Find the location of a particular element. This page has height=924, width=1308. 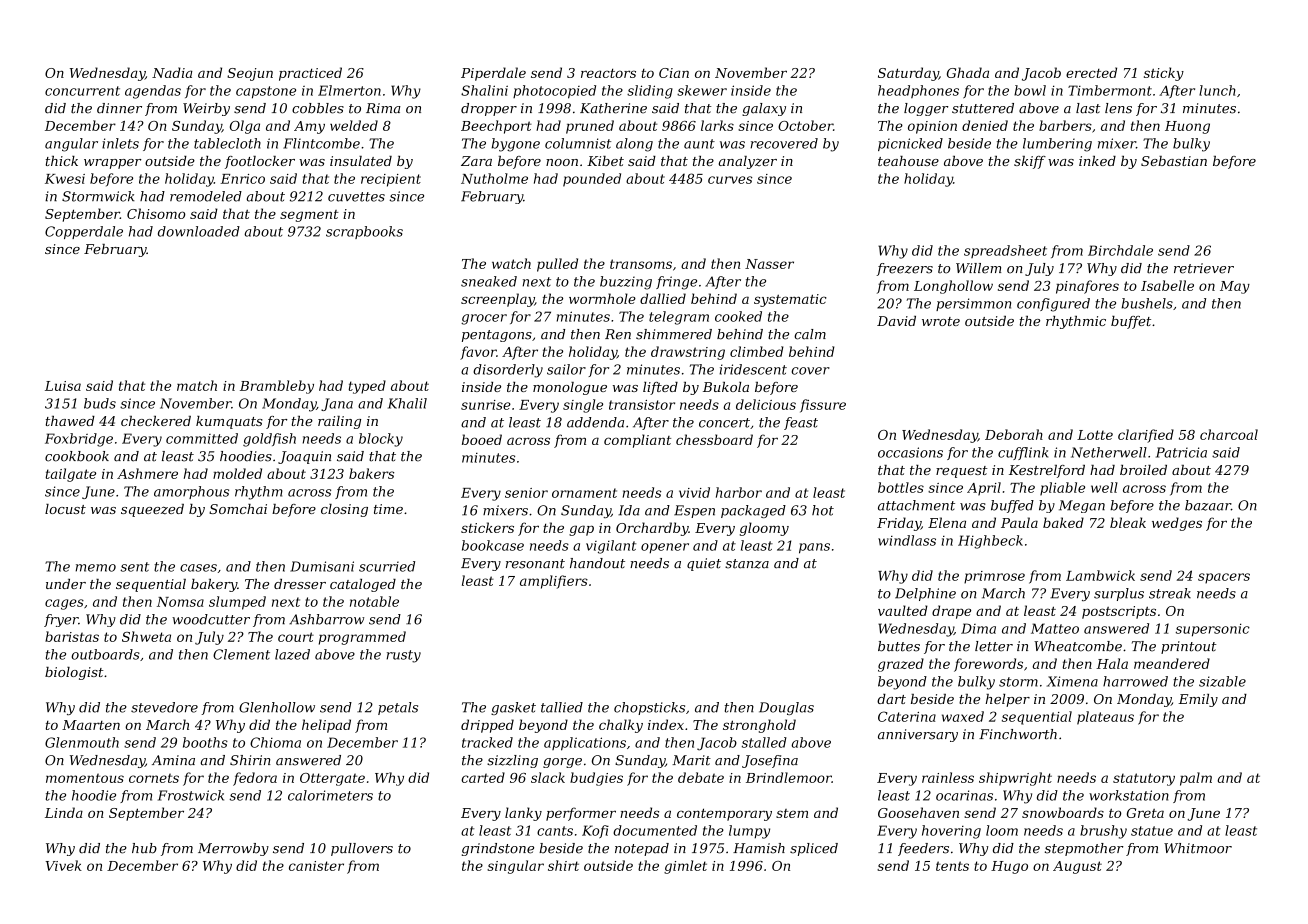

helipad is located at coordinates (326, 726).
